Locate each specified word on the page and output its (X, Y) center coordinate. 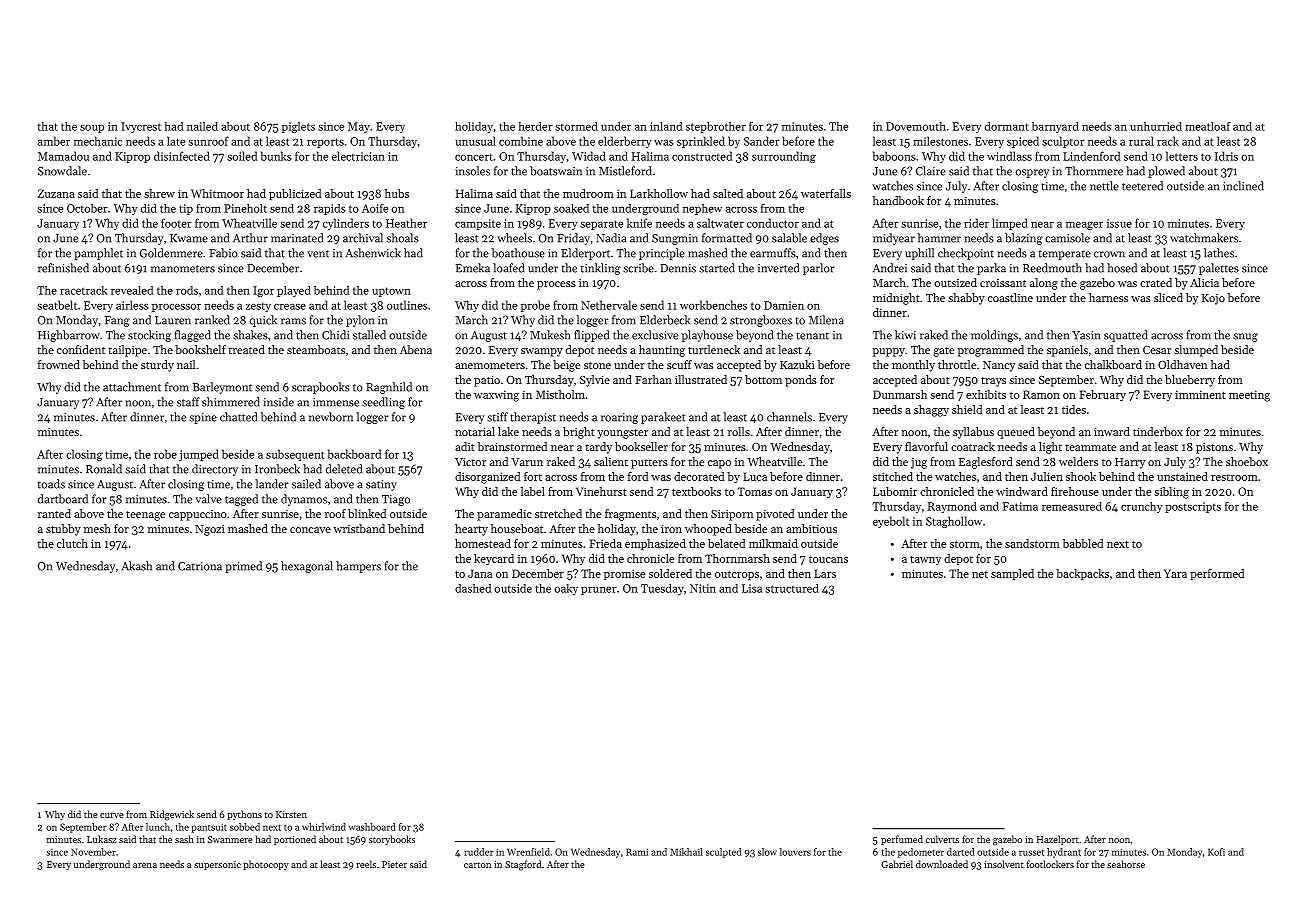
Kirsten (291, 814)
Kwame (189, 238)
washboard (372, 827)
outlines (407, 305)
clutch (72, 543)
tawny (925, 560)
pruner (599, 591)
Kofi (1216, 852)
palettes (1219, 269)
